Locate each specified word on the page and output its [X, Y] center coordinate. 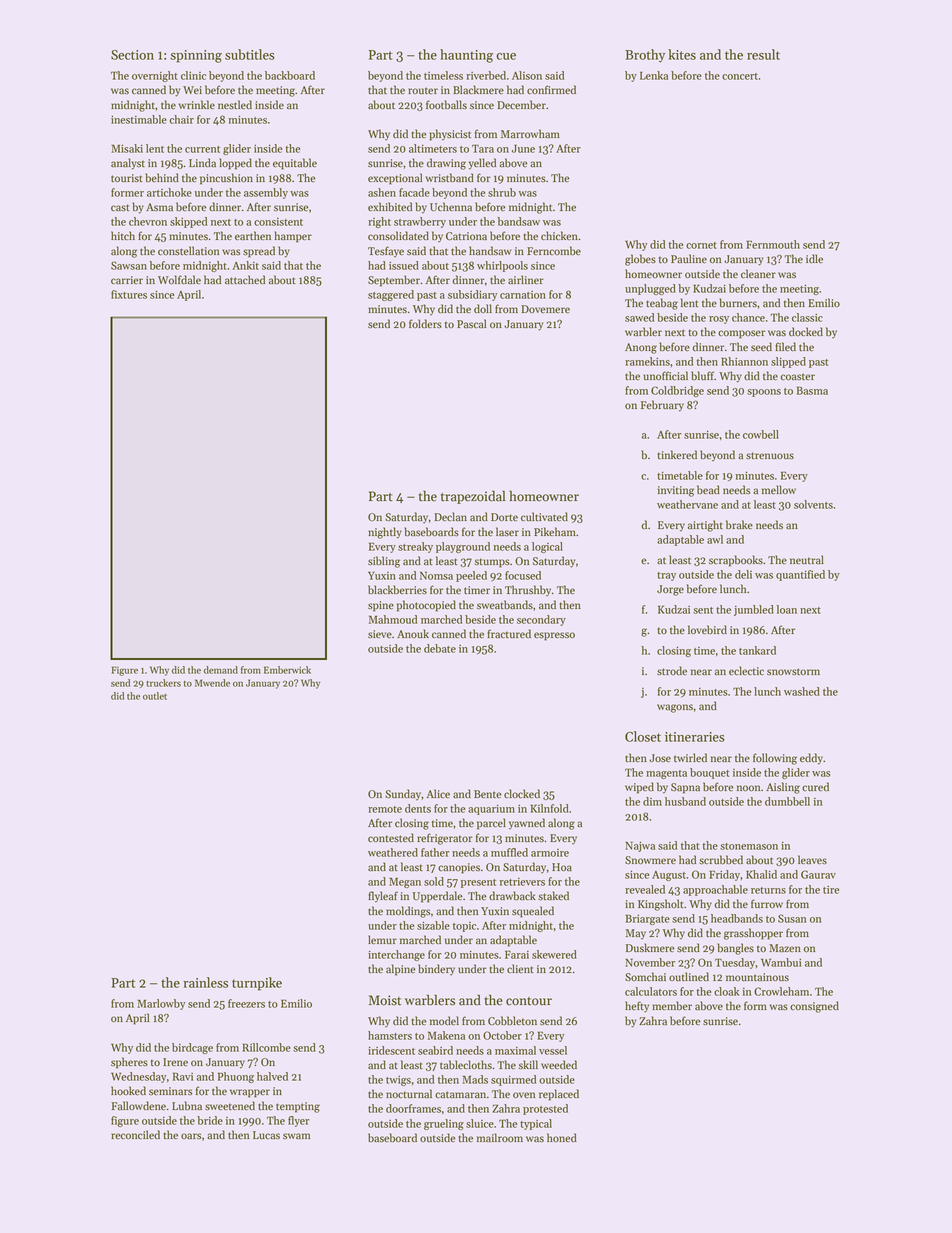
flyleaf [383, 897]
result [763, 54]
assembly [266, 193]
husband [685, 801]
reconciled [135, 1135]
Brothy [645, 56]
